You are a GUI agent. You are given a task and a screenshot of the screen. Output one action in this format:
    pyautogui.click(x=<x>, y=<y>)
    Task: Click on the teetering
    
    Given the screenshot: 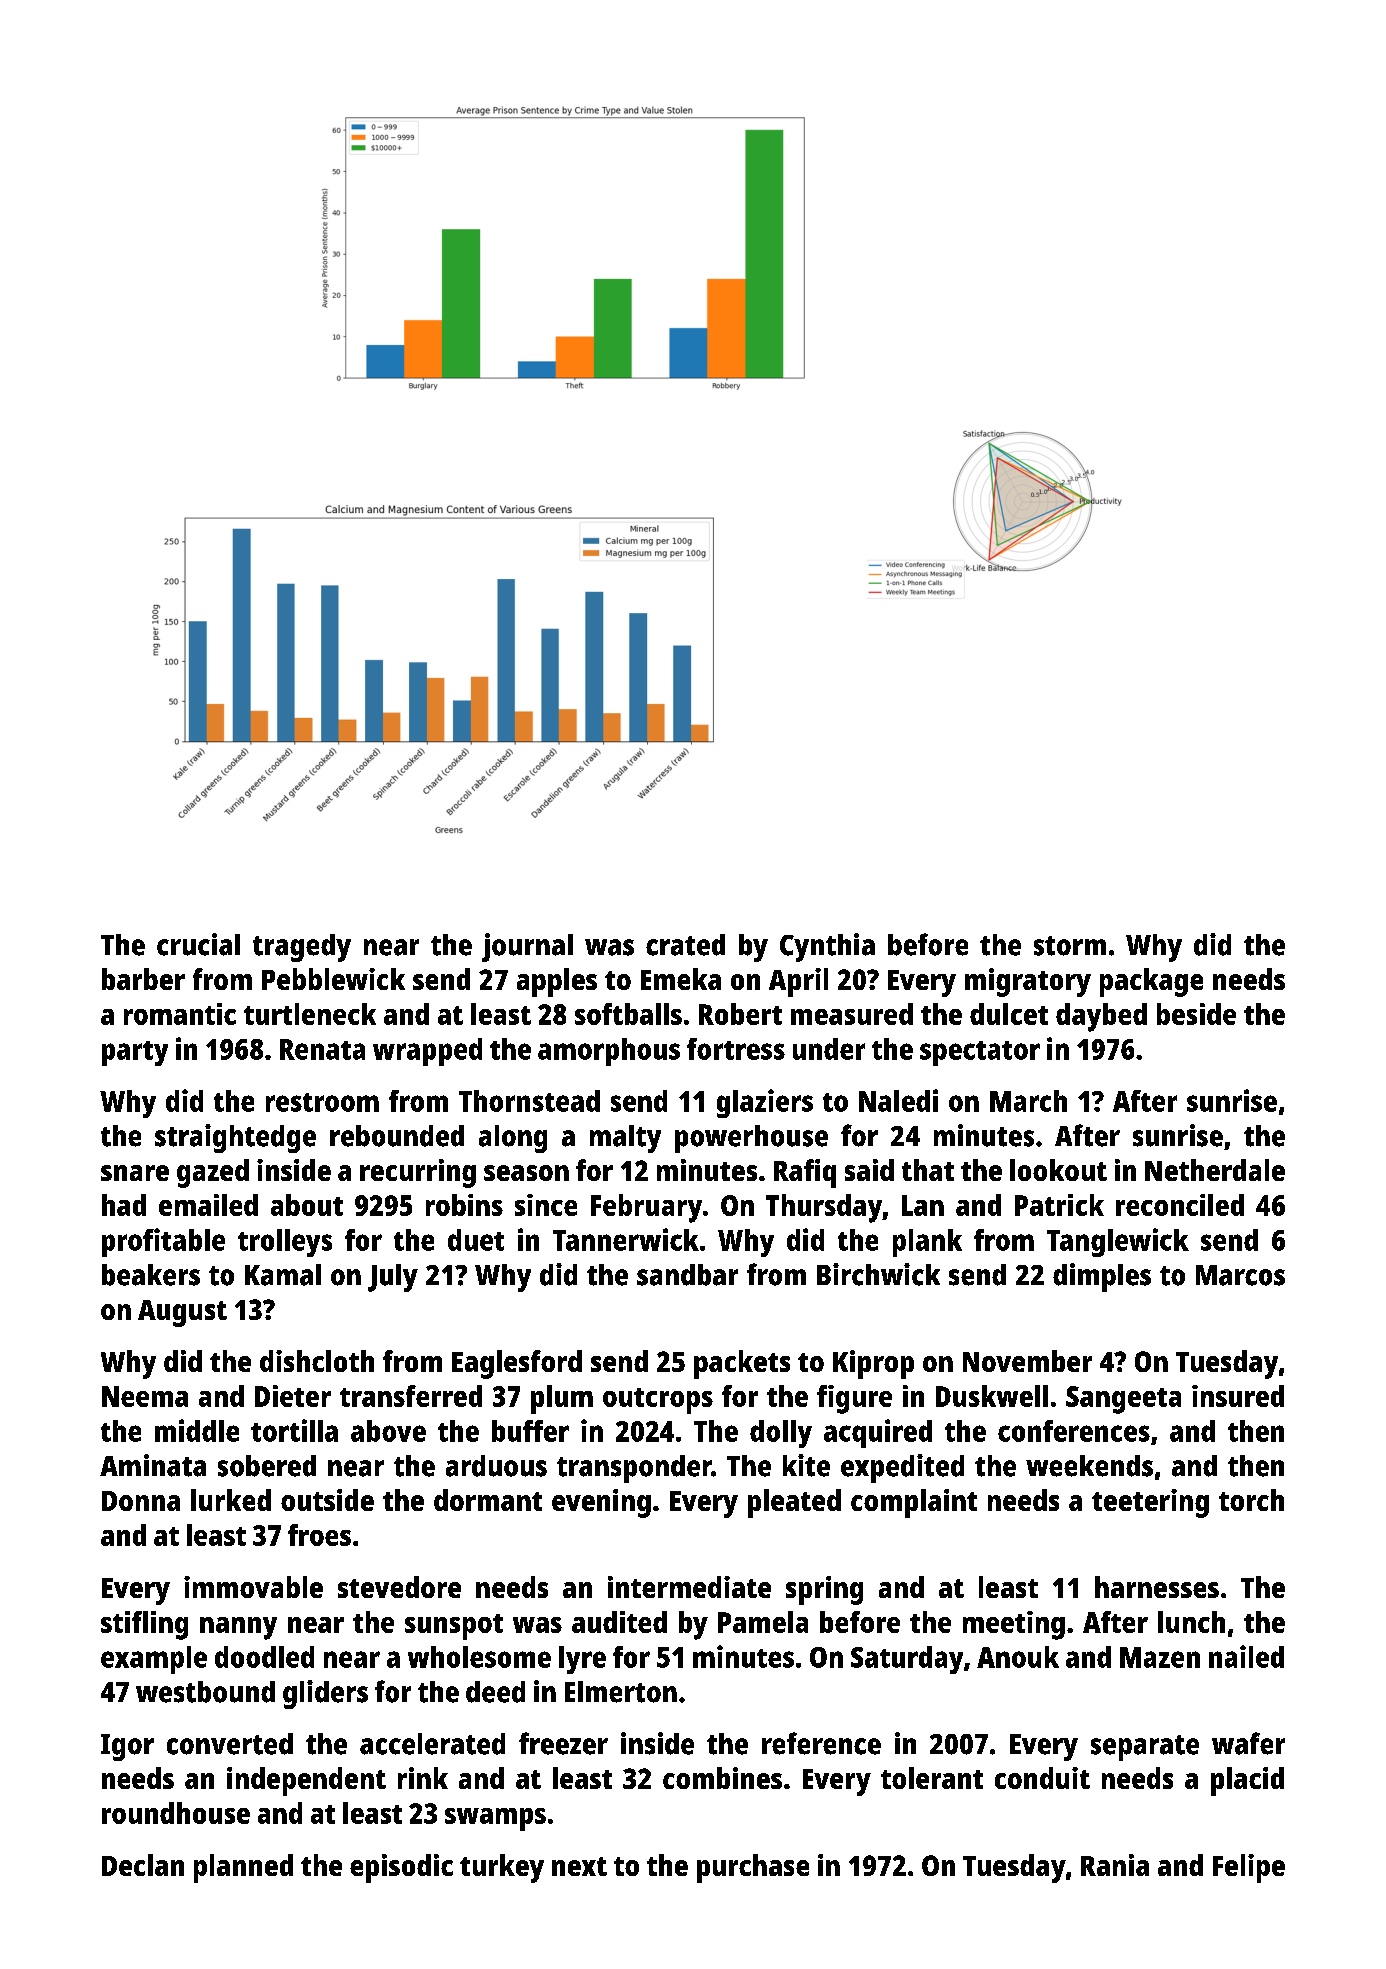 What is the action you would take?
    pyautogui.click(x=1150, y=1503)
